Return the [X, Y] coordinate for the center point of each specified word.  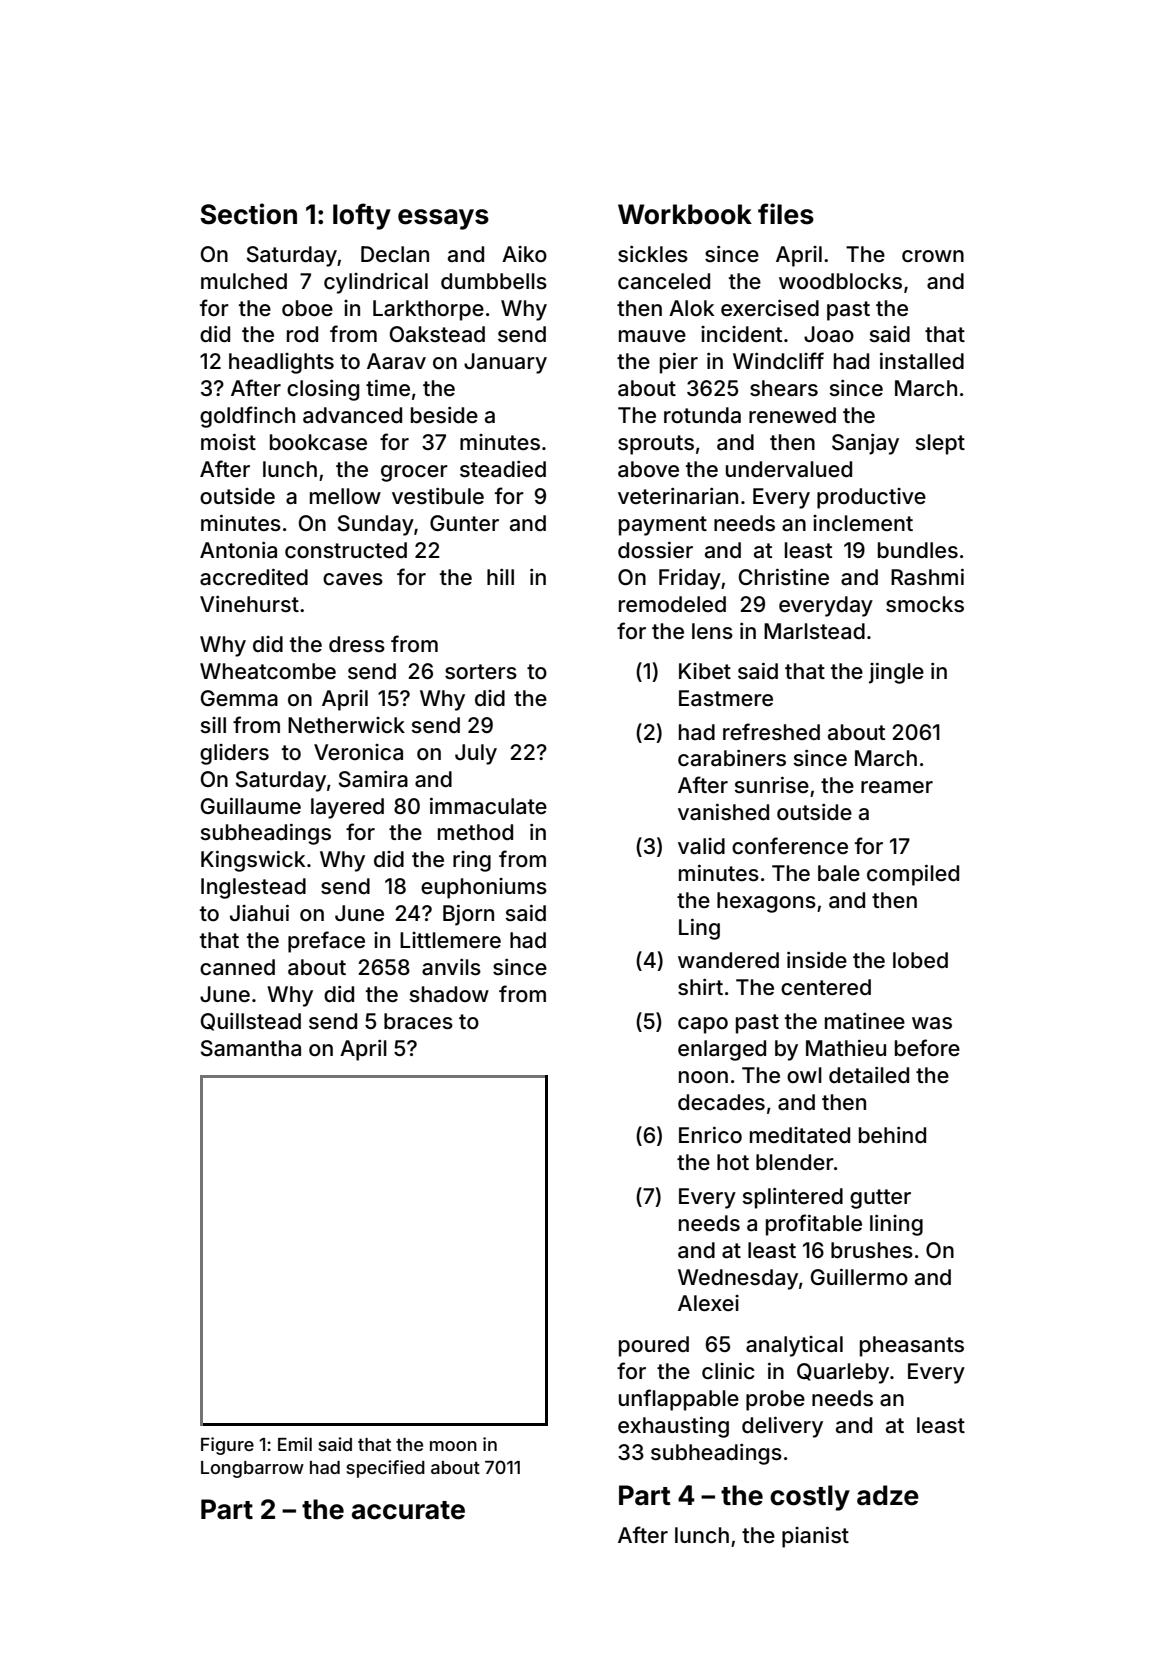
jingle [896, 673]
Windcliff [778, 360]
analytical [794, 1346]
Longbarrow [252, 1469]
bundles [918, 550]
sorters [481, 671]
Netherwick [346, 725]
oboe [307, 308]
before [927, 1047]
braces [418, 1021]
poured [654, 1346]
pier [679, 363]
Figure [227, 1446]
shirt [700, 987]
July [476, 754]
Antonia [238, 550]
